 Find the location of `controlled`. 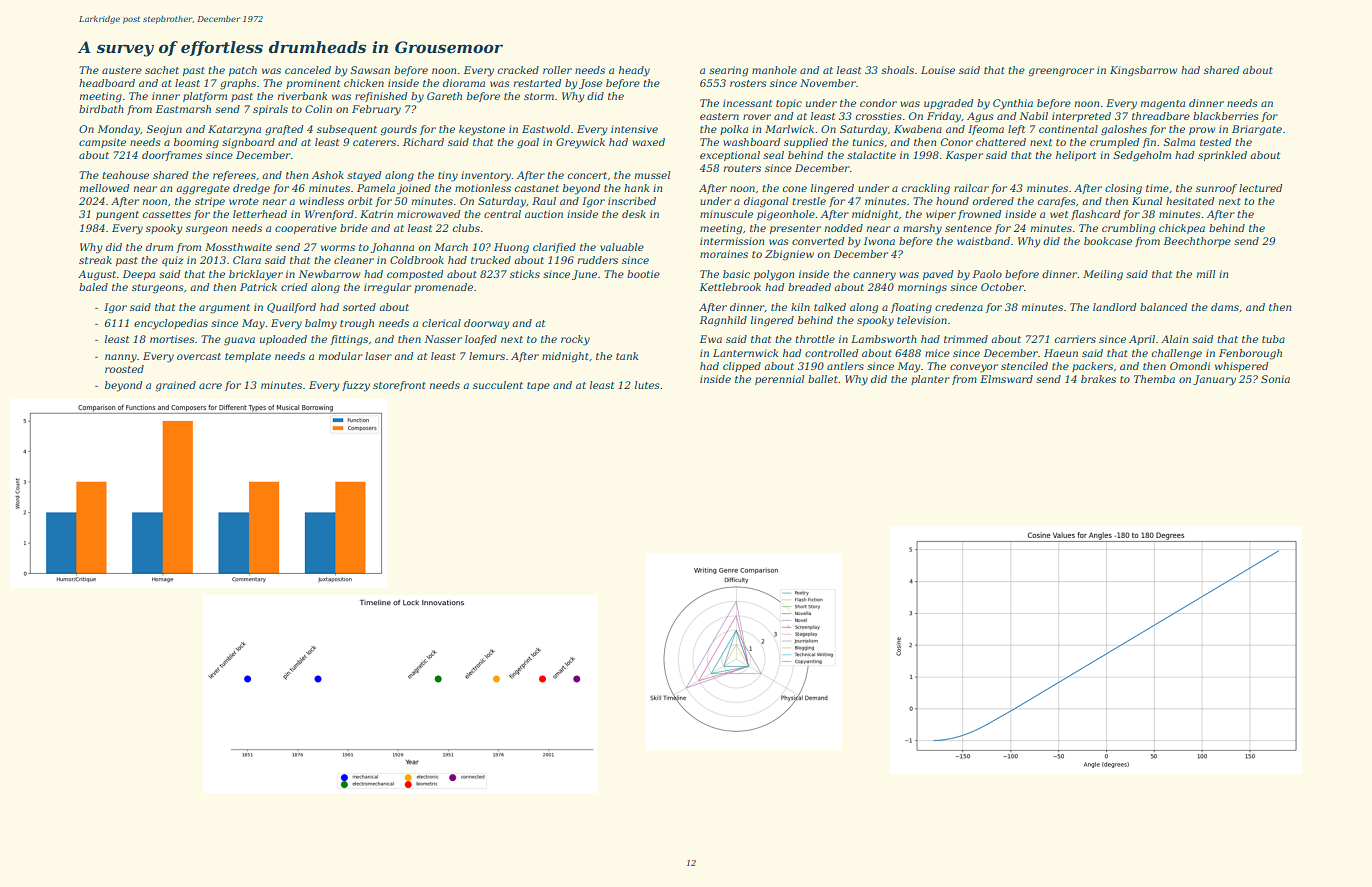

controlled is located at coordinates (832, 353).
